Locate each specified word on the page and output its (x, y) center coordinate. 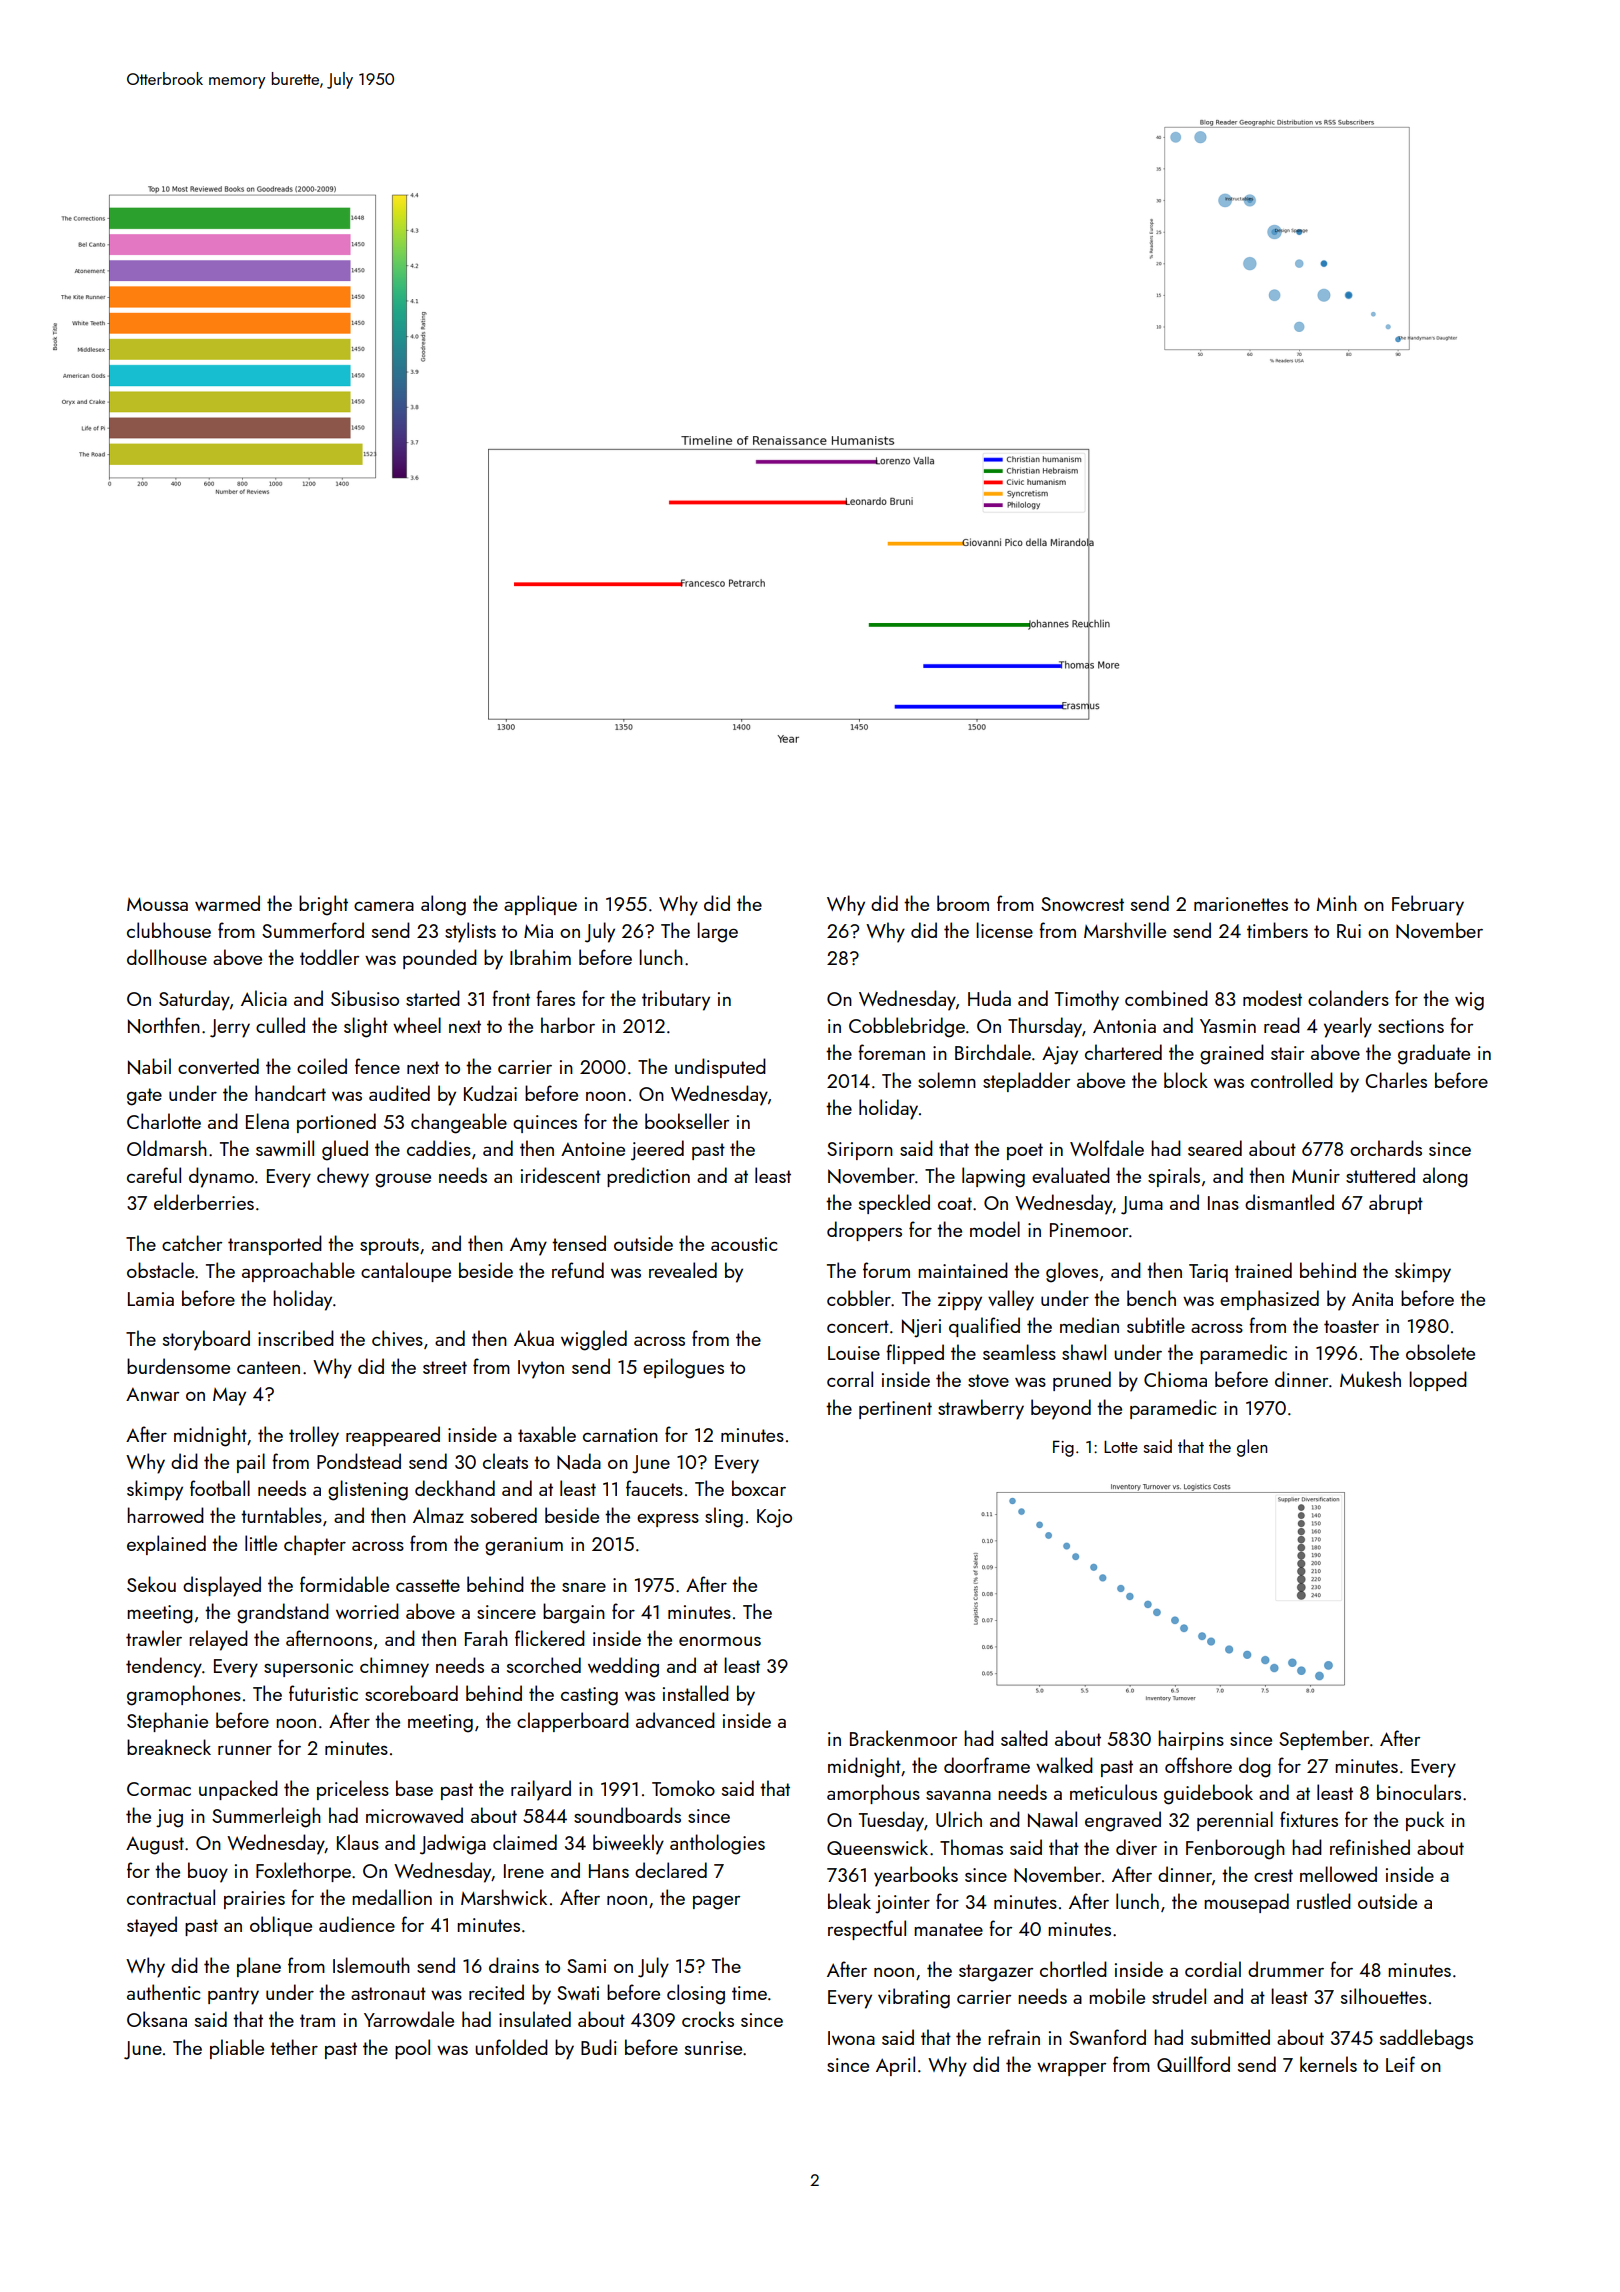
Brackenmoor (903, 1738)
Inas (1223, 1203)
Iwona (851, 2038)
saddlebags (1426, 2039)
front (511, 998)
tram (317, 2020)
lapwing (993, 1177)
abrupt (1396, 1204)
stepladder (1026, 1082)
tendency (164, 1667)
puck (1425, 1821)
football (220, 1488)
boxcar (759, 1488)
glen (1252, 1448)
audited (399, 1093)
